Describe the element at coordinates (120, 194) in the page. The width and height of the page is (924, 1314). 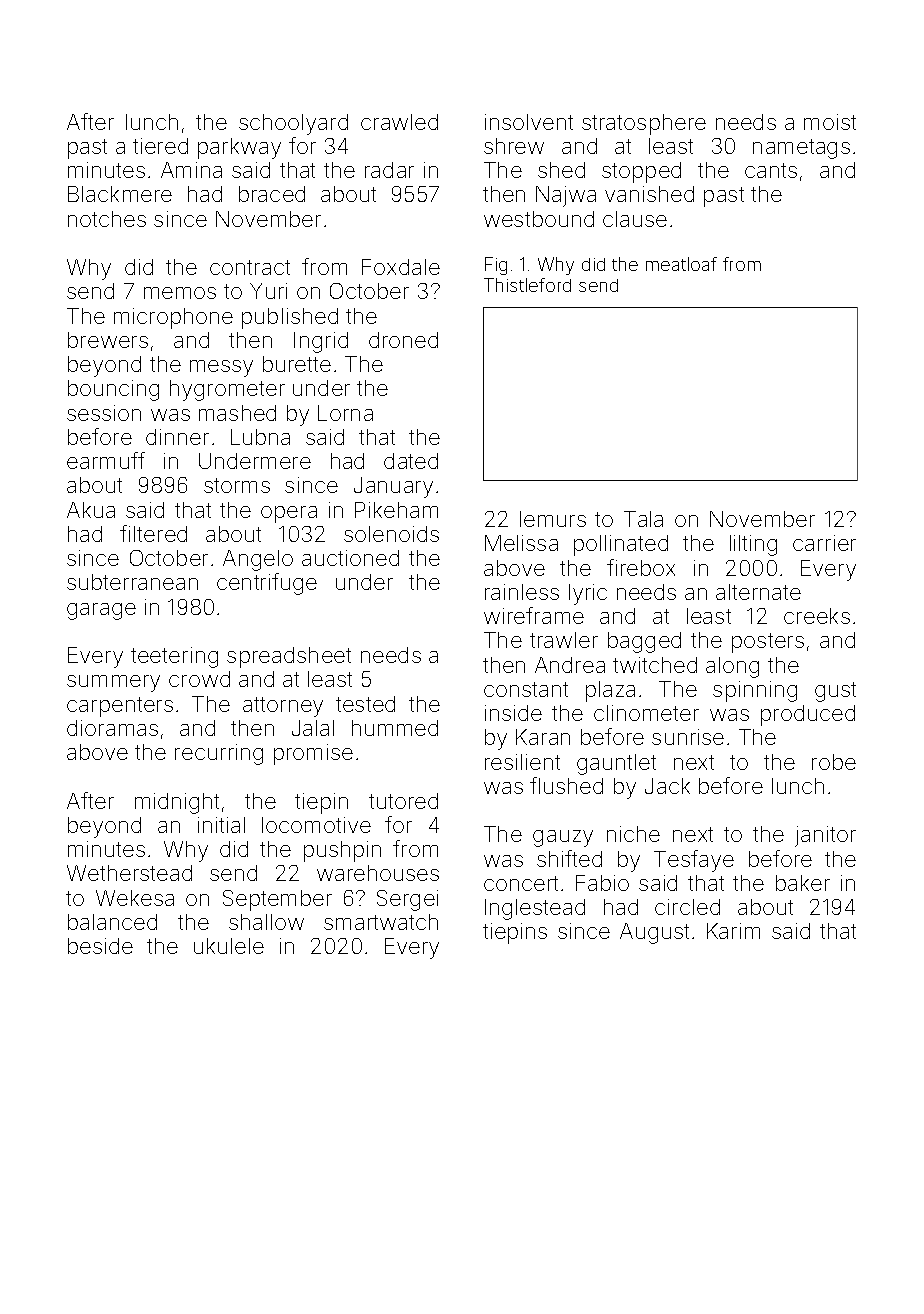
I see `Blackmere` at that location.
